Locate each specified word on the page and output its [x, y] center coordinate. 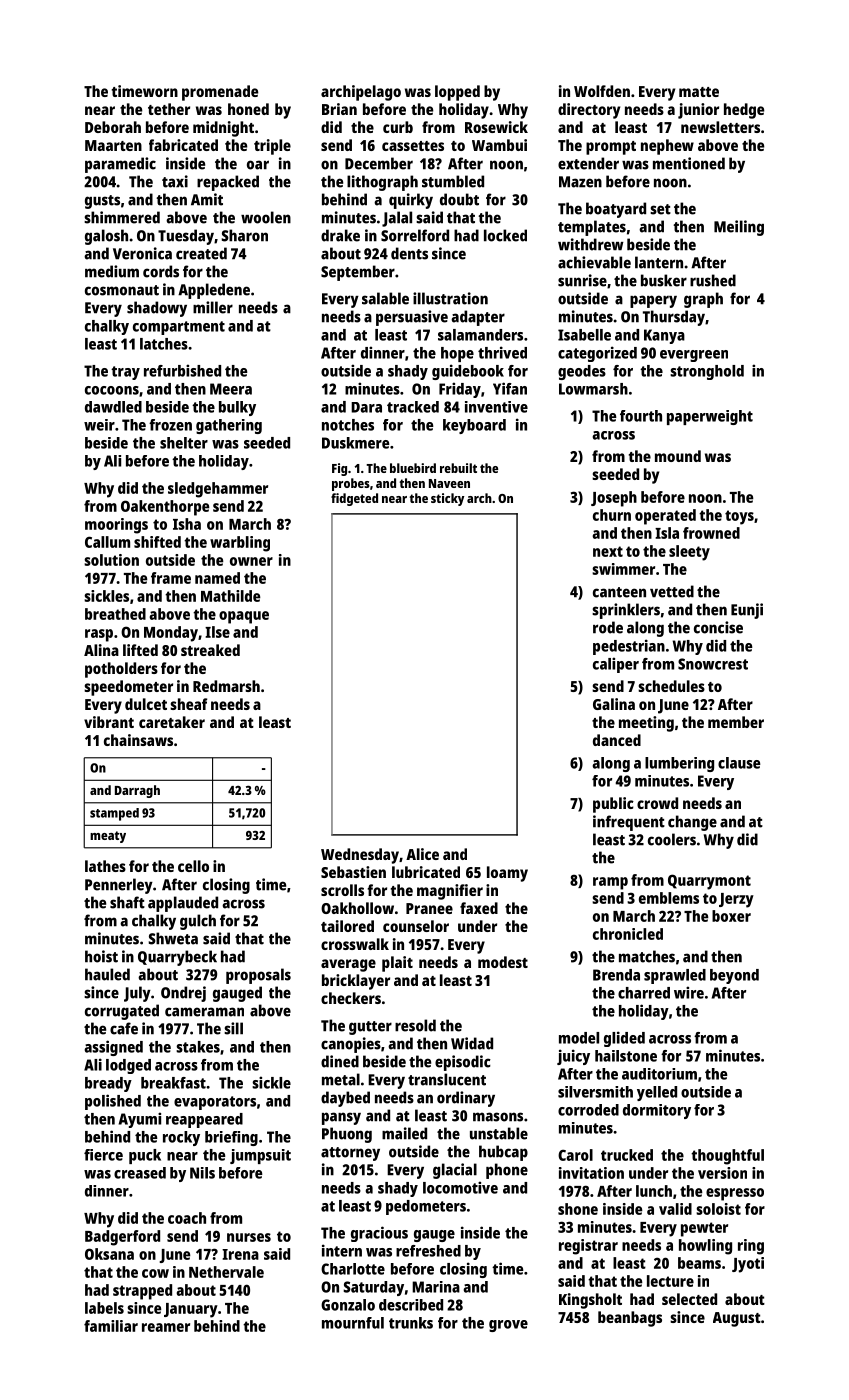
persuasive [412, 318]
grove [508, 1326]
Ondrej [183, 994]
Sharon [244, 235]
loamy [507, 874]
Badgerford [122, 1238]
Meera [231, 389]
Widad [472, 1043]
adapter [478, 318]
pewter [704, 1229]
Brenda [616, 975]
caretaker [172, 722]
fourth [641, 416]
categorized [597, 354]
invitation [591, 1173]
